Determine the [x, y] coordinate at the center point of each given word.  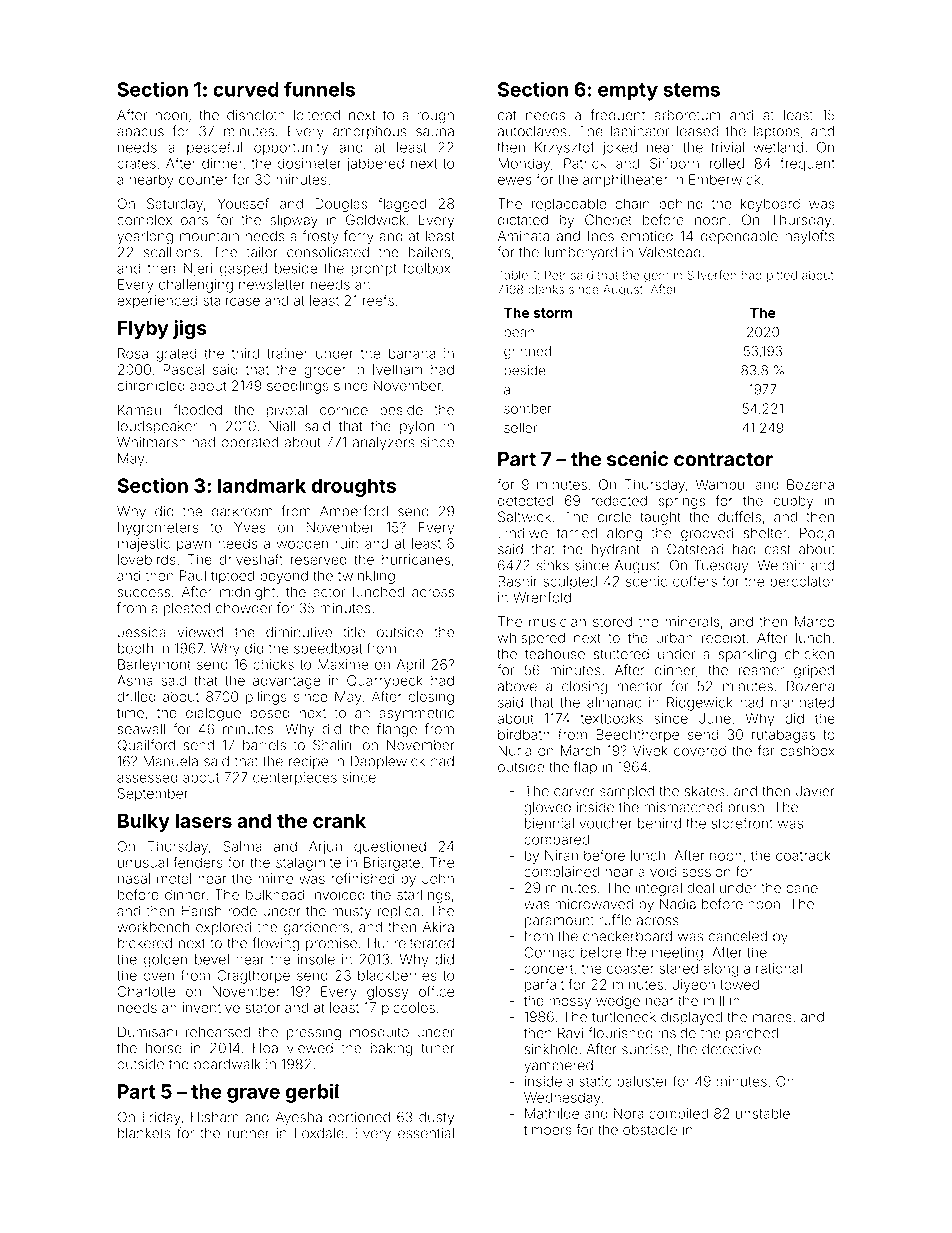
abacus [140, 131]
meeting [677, 954]
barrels [264, 745]
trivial [727, 147]
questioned [390, 848]
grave [253, 1095]
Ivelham [397, 369]
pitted [782, 276]
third [245, 353]
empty [628, 92]
